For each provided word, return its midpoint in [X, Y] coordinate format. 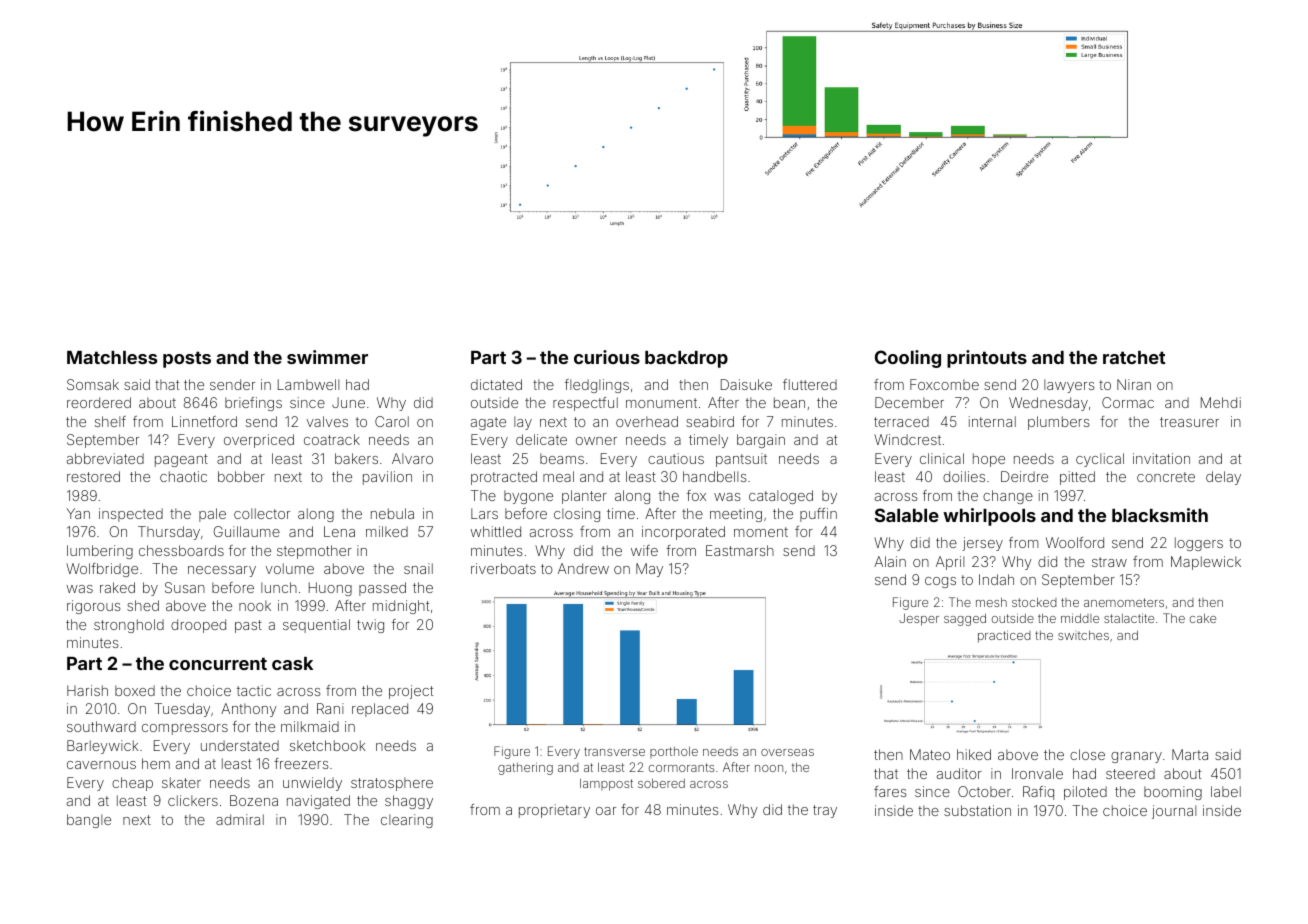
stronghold [129, 626]
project [411, 692]
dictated [496, 384]
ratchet [1134, 357]
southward [101, 726]
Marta [1190, 754]
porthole [674, 752]
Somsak [93, 384]
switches [1083, 635]
